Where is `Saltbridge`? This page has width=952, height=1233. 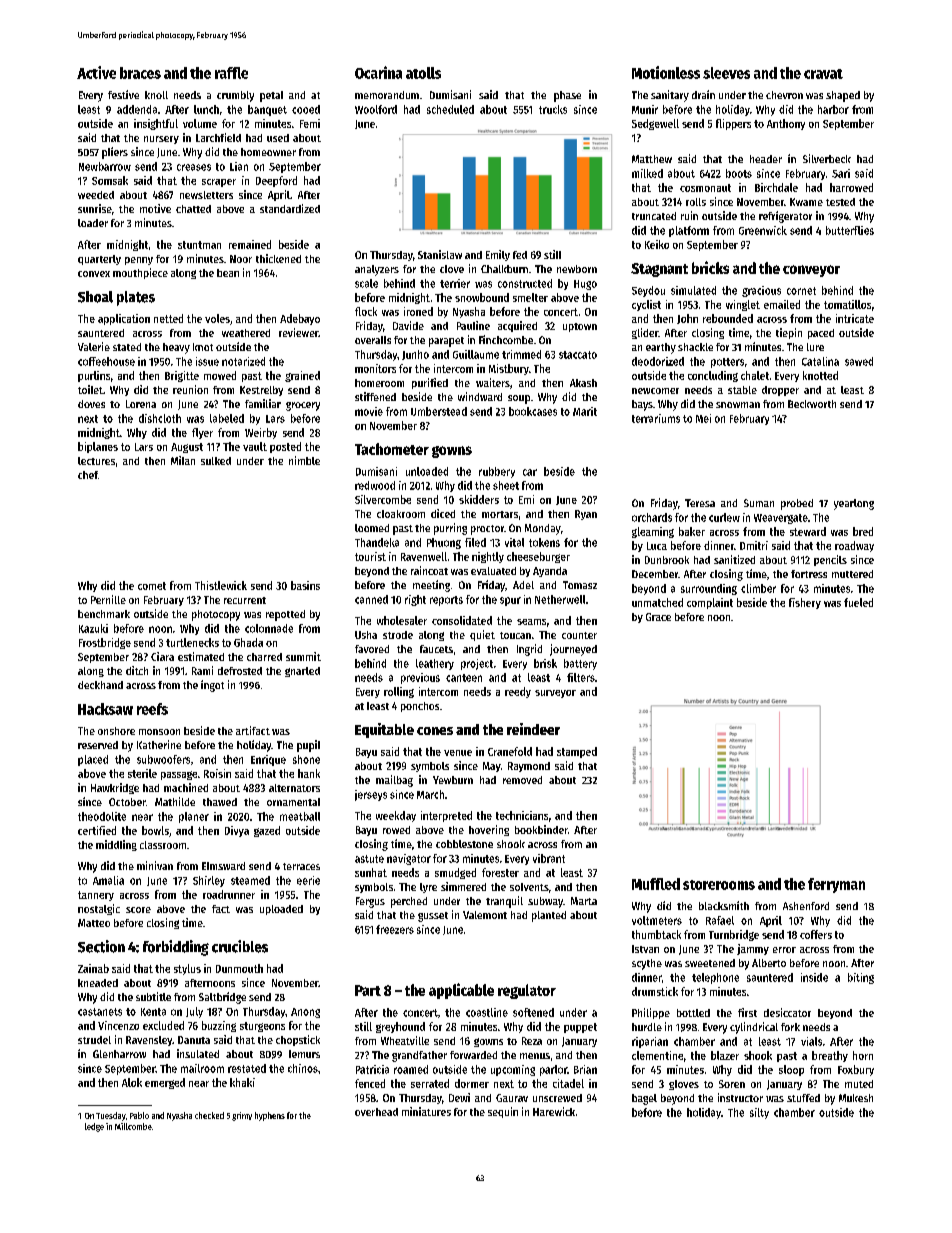 Saltbridge is located at coordinates (222, 998).
